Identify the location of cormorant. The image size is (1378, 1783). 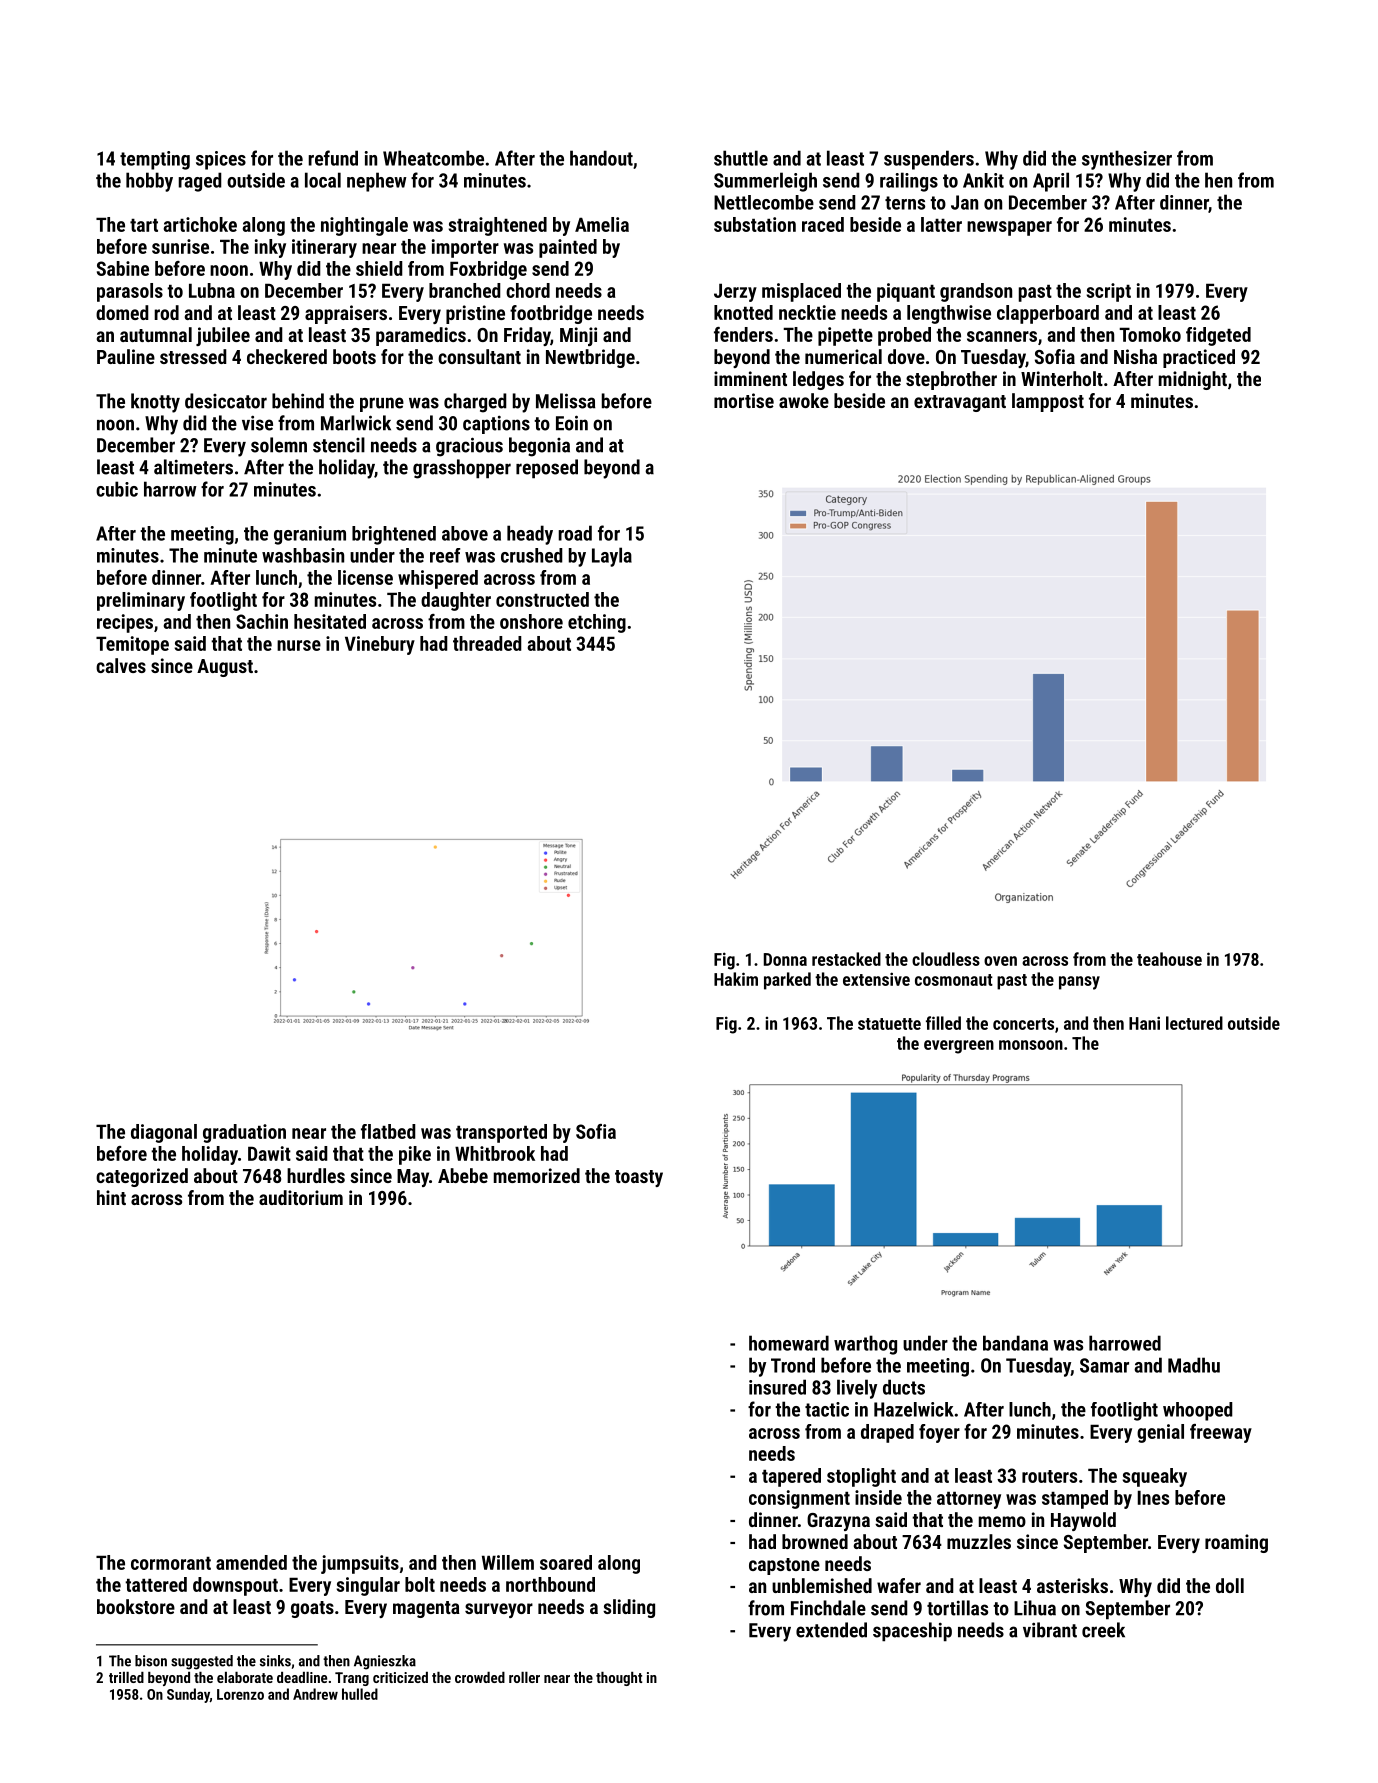
(171, 1563).
